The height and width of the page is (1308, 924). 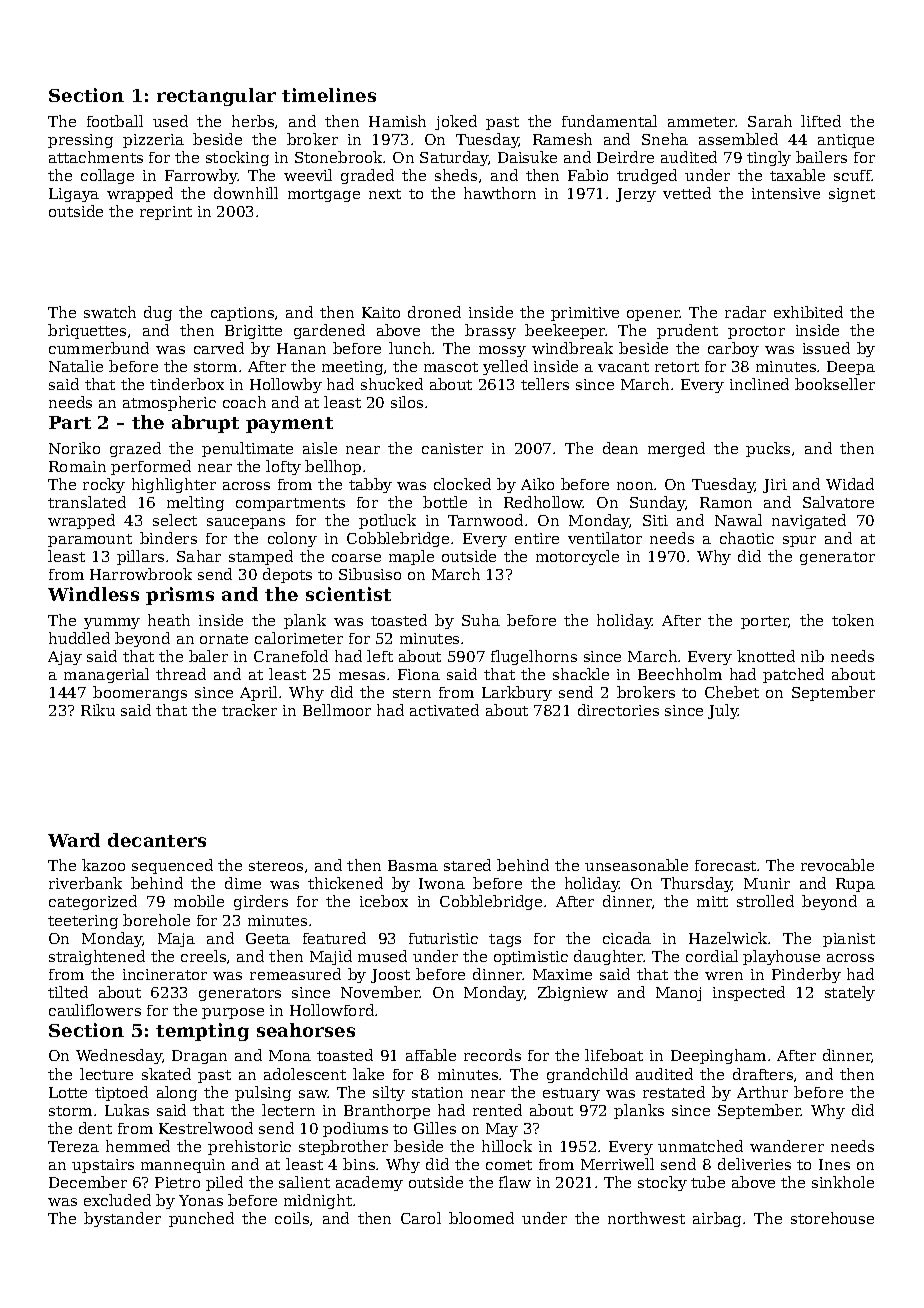 What do you see at coordinates (481, 1218) in the page?
I see `bloomed` at bounding box center [481, 1218].
